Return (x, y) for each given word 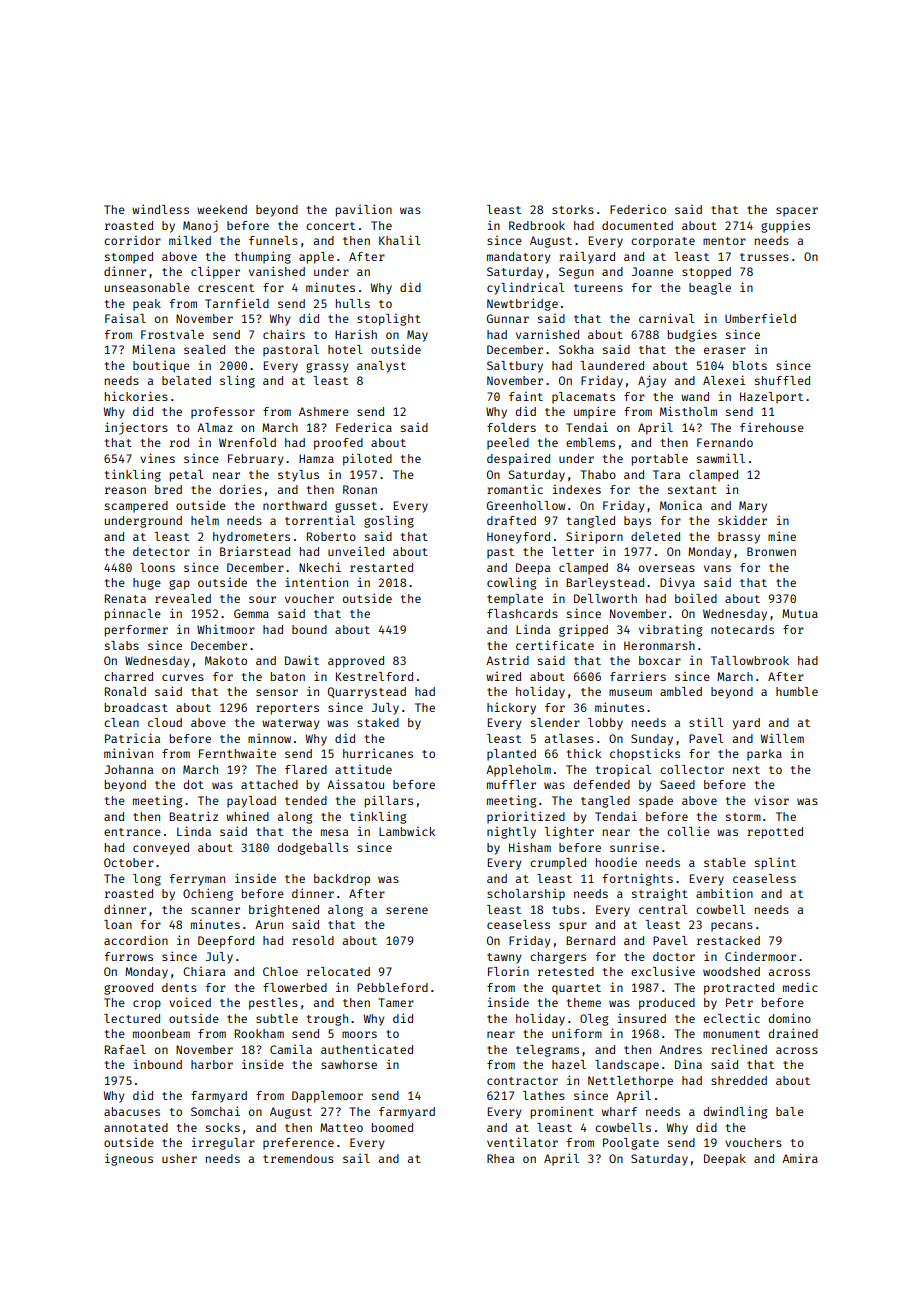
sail (356, 1158)
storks (573, 209)
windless (160, 209)
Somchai (215, 1111)
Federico (638, 209)
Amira (800, 1158)
